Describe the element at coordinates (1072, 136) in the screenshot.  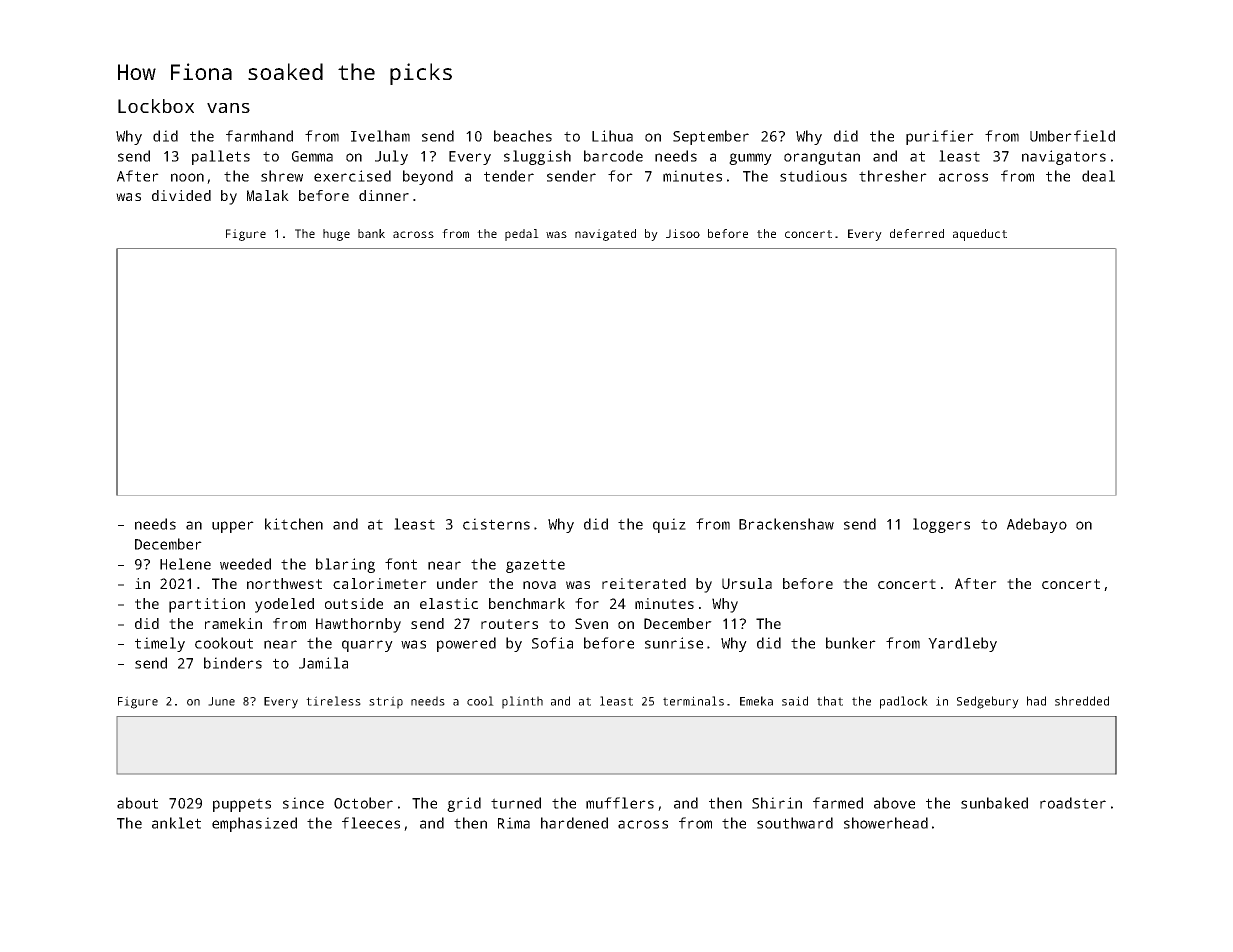
I see `Umberfield` at that location.
